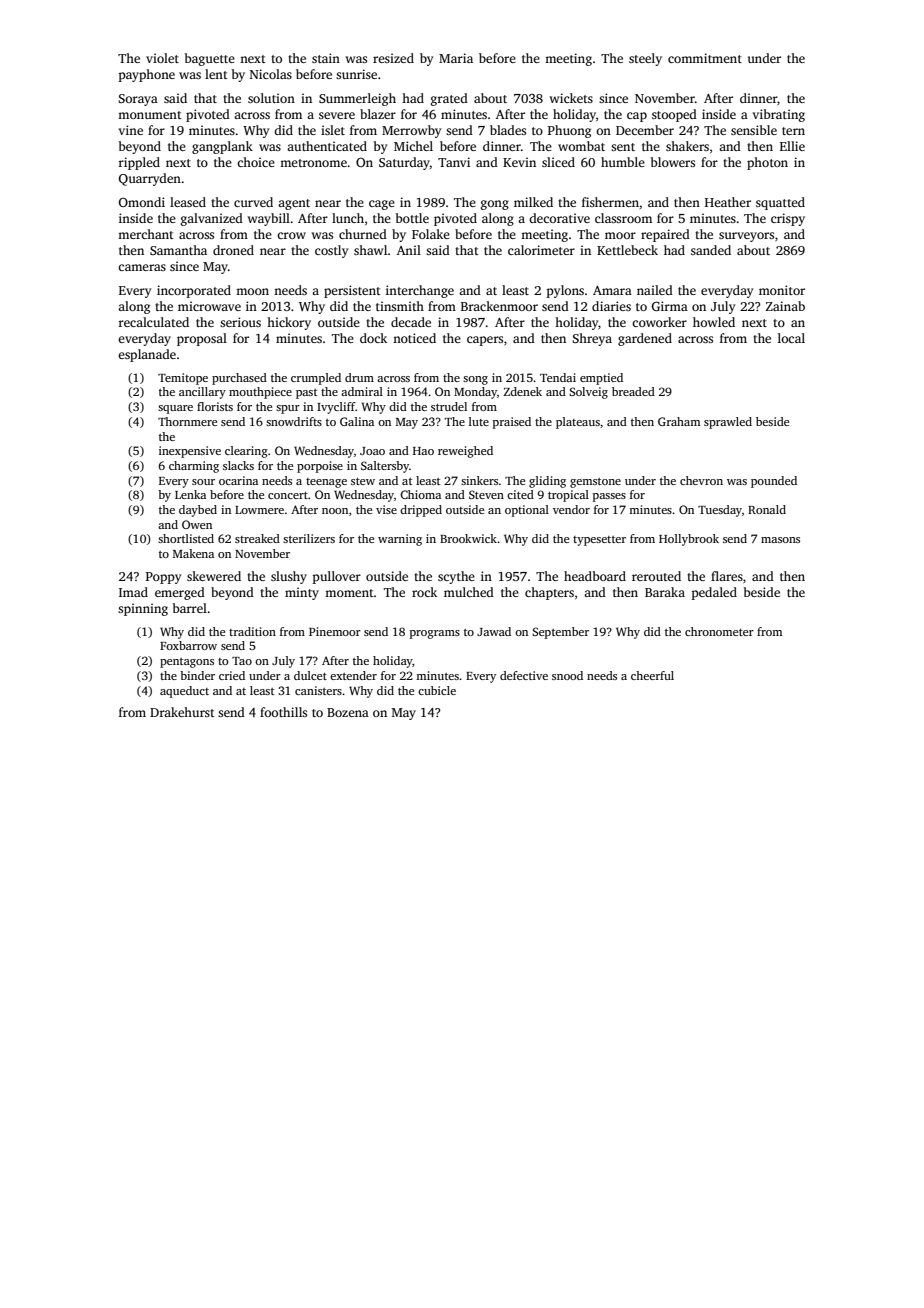  Describe the element at coordinates (541, 250) in the document. I see `calorimeter` at that location.
